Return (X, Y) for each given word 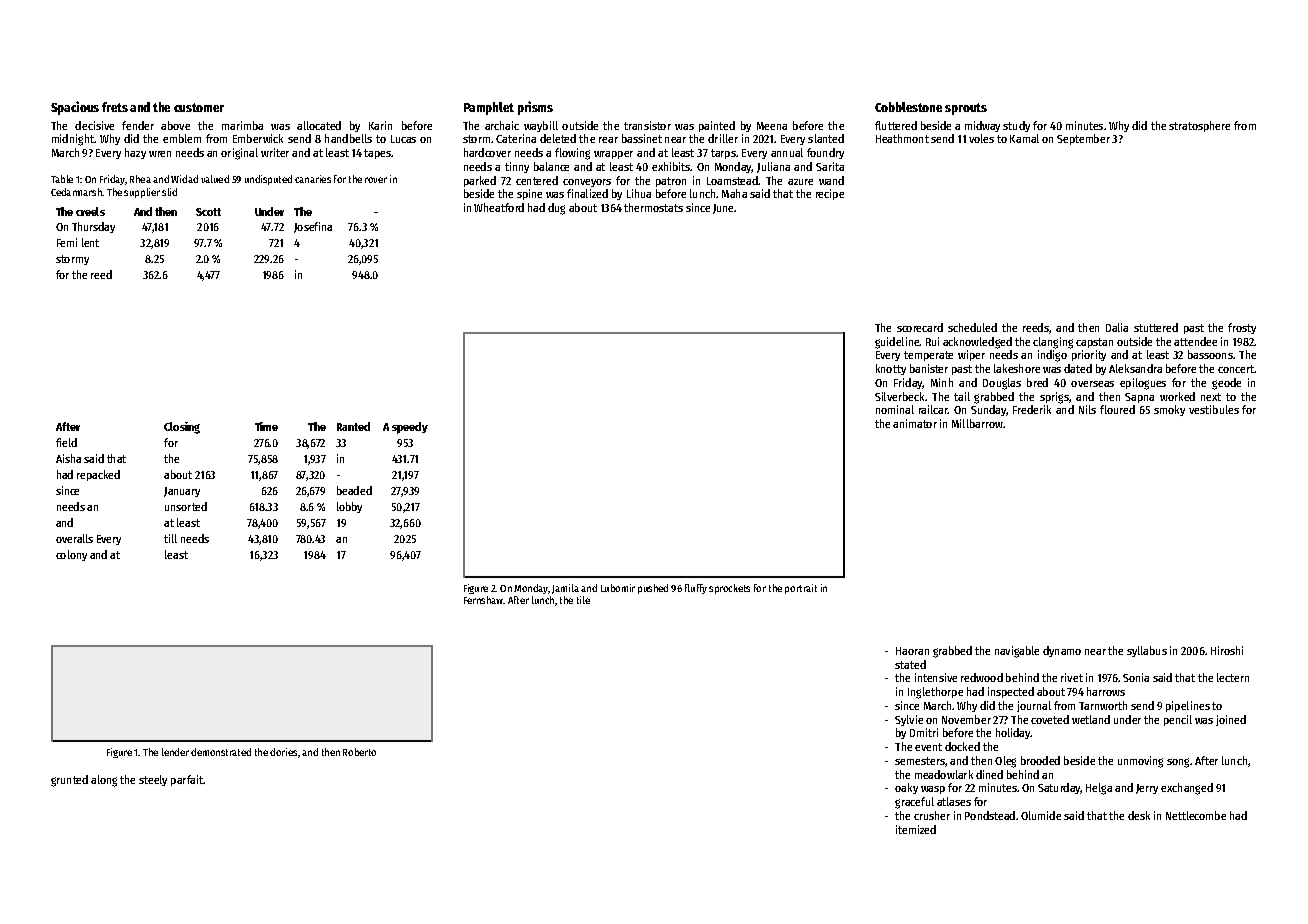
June (724, 209)
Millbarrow (977, 423)
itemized (916, 829)
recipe (830, 194)
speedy (410, 428)
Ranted (353, 426)
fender (138, 125)
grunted (69, 781)
